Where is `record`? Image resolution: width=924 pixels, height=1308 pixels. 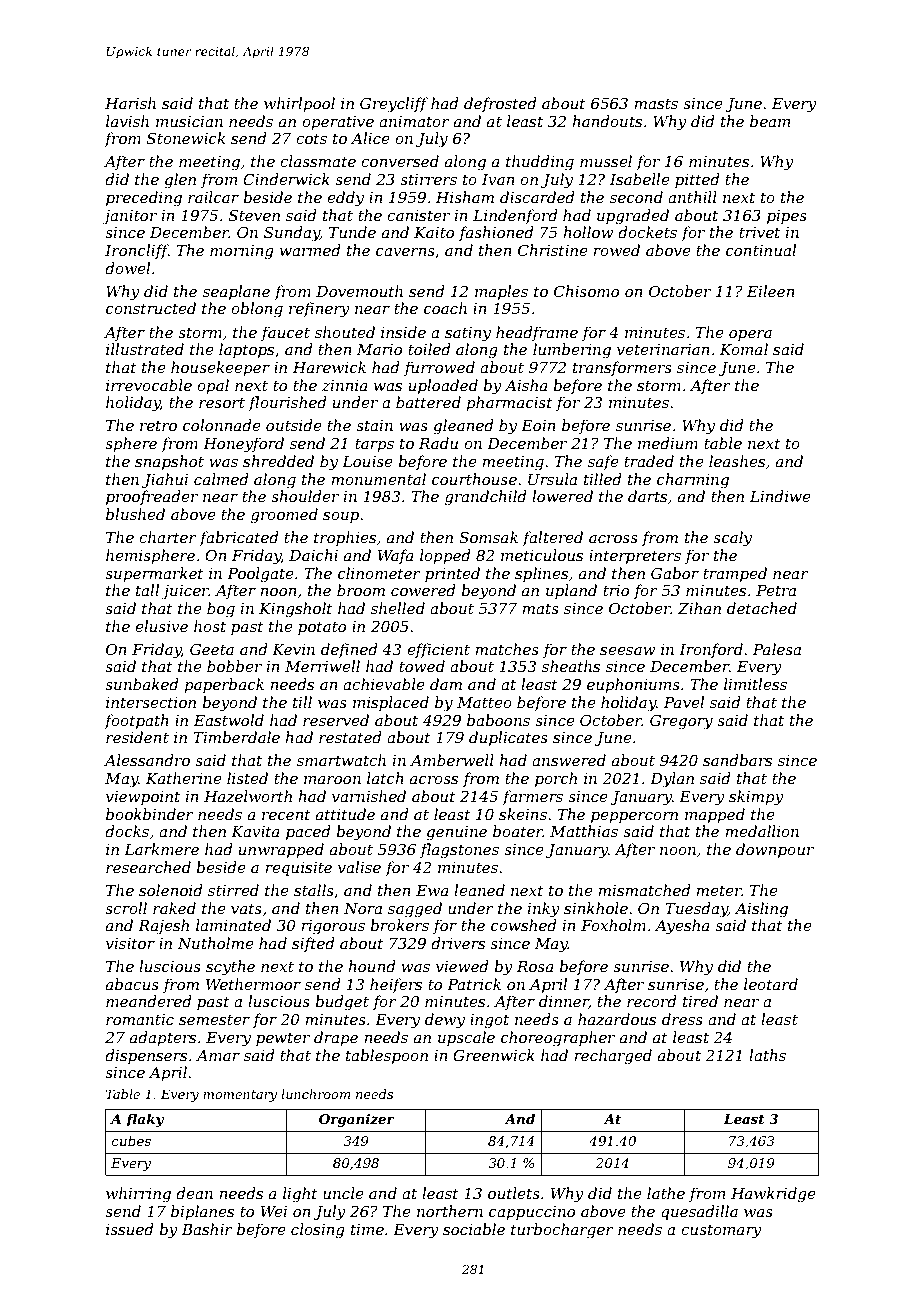 record is located at coordinates (652, 1001).
